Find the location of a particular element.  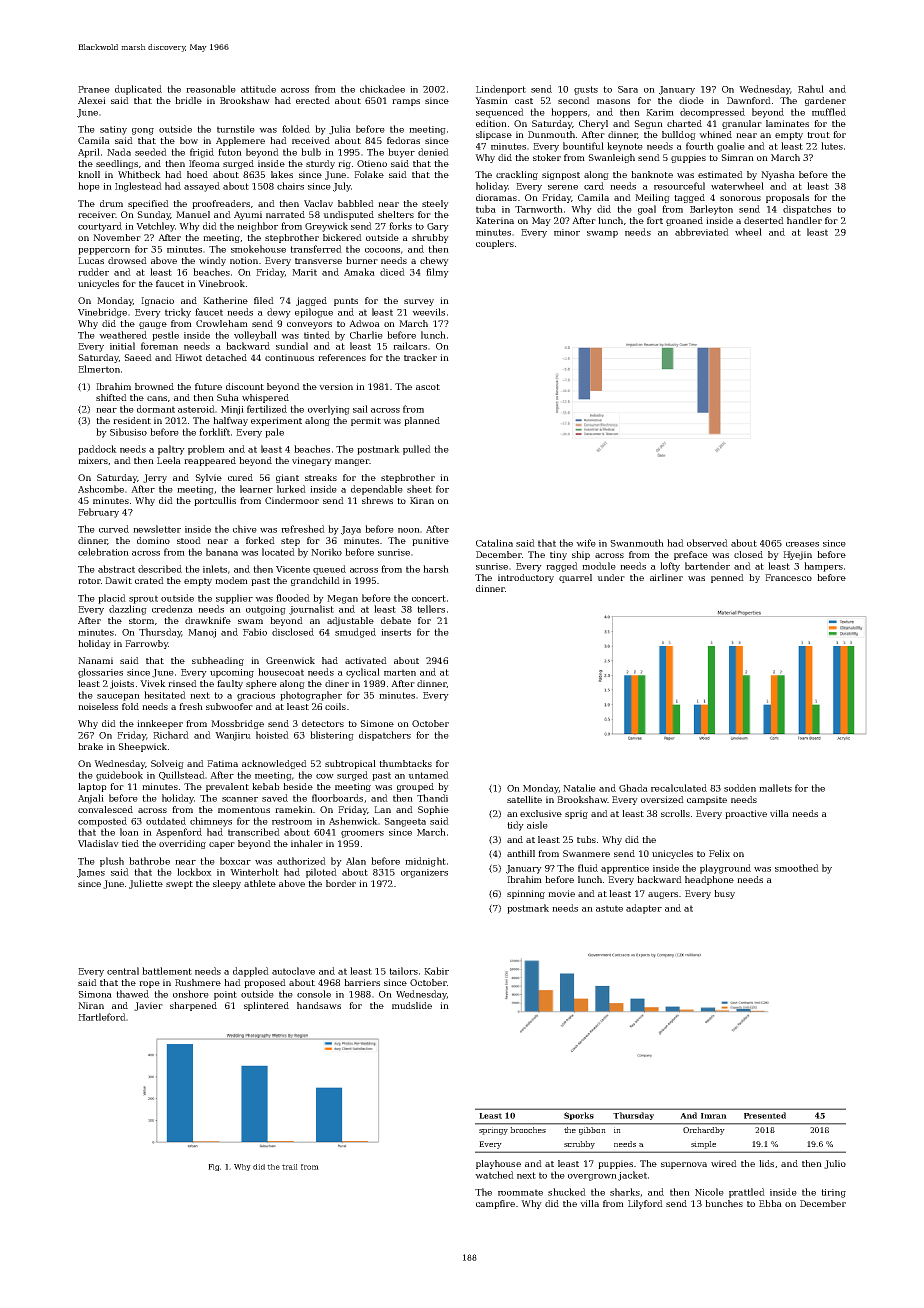

Folake is located at coordinates (369, 174).
